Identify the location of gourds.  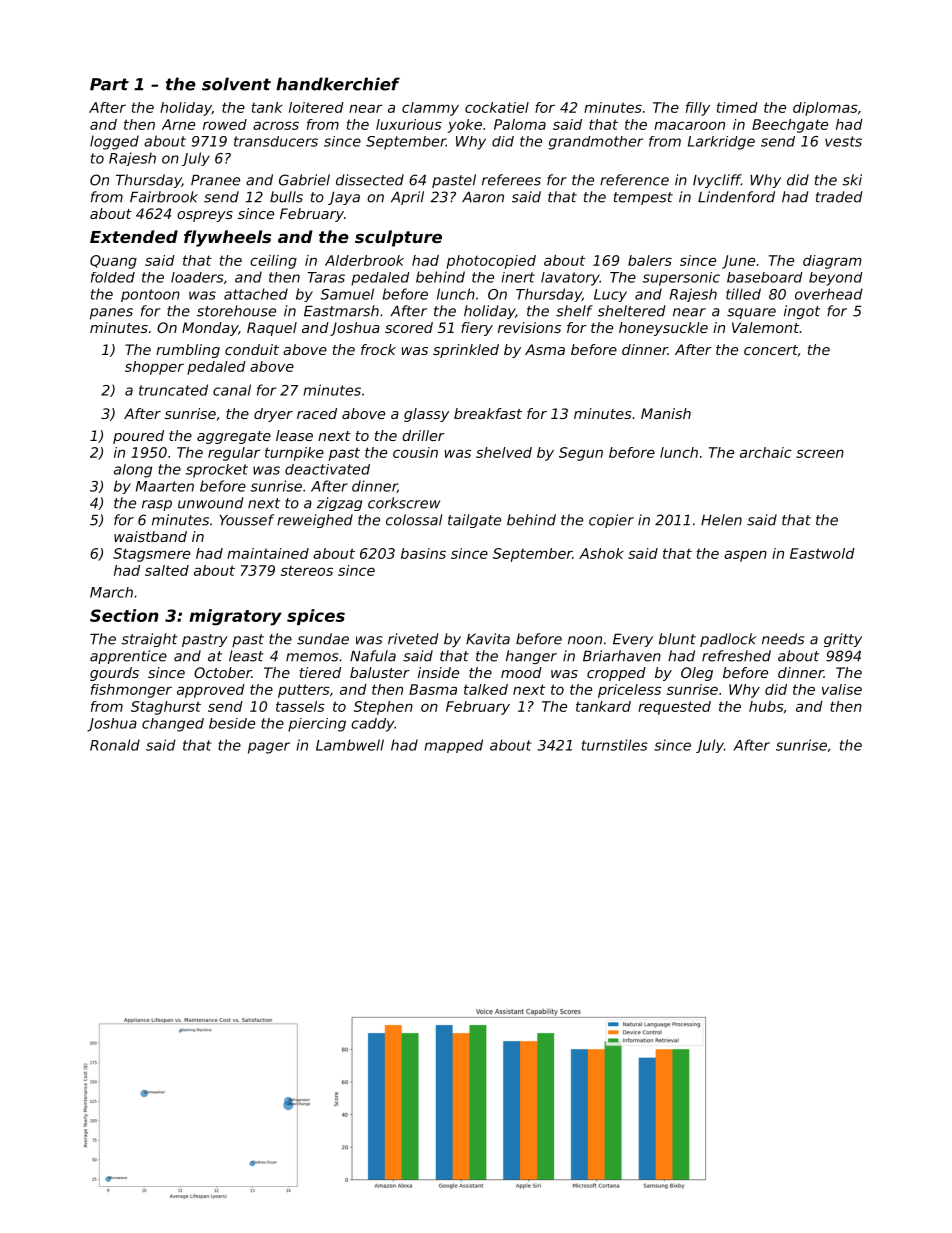
(114, 674).
